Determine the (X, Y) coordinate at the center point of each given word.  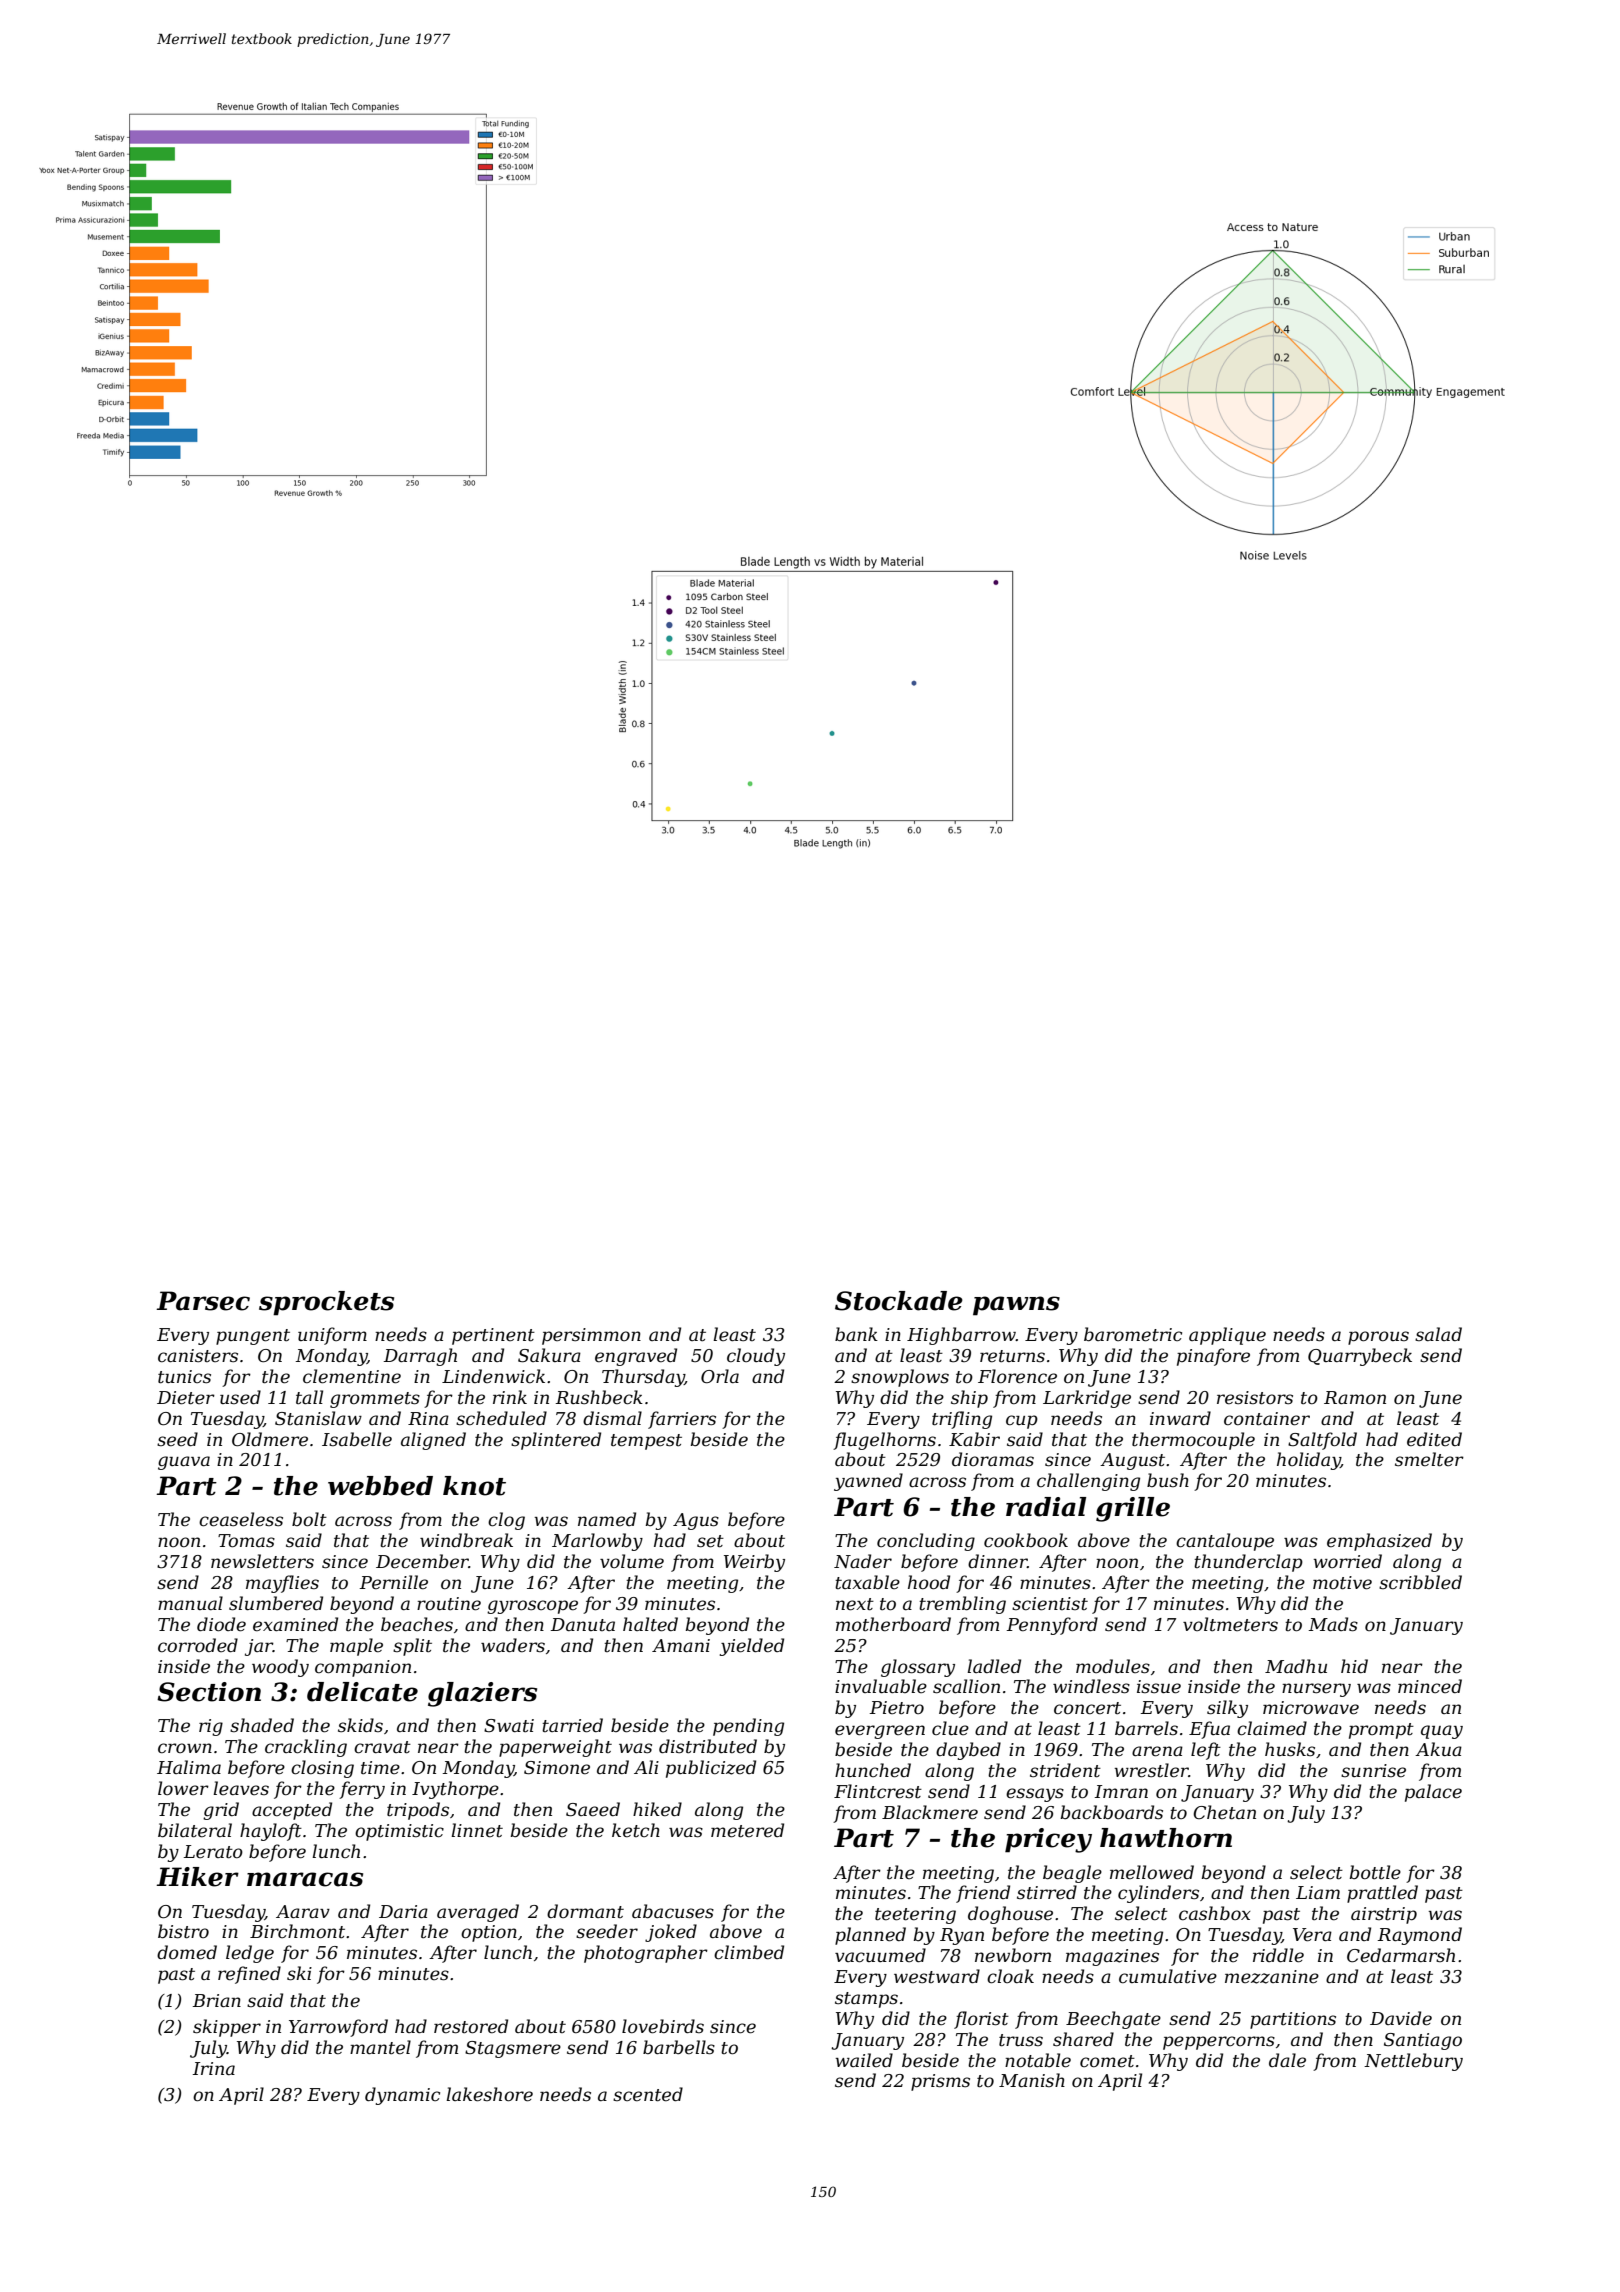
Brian (216, 2000)
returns (1012, 1356)
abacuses (673, 1911)
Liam (1318, 1892)
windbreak (466, 1540)
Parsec (203, 1301)
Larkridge (1087, 1399)
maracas (305, 1879)
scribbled (1420, 1582)
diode (221, 1624)
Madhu (1296, 1666)
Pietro (896, 1707)
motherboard (893, 1624)
